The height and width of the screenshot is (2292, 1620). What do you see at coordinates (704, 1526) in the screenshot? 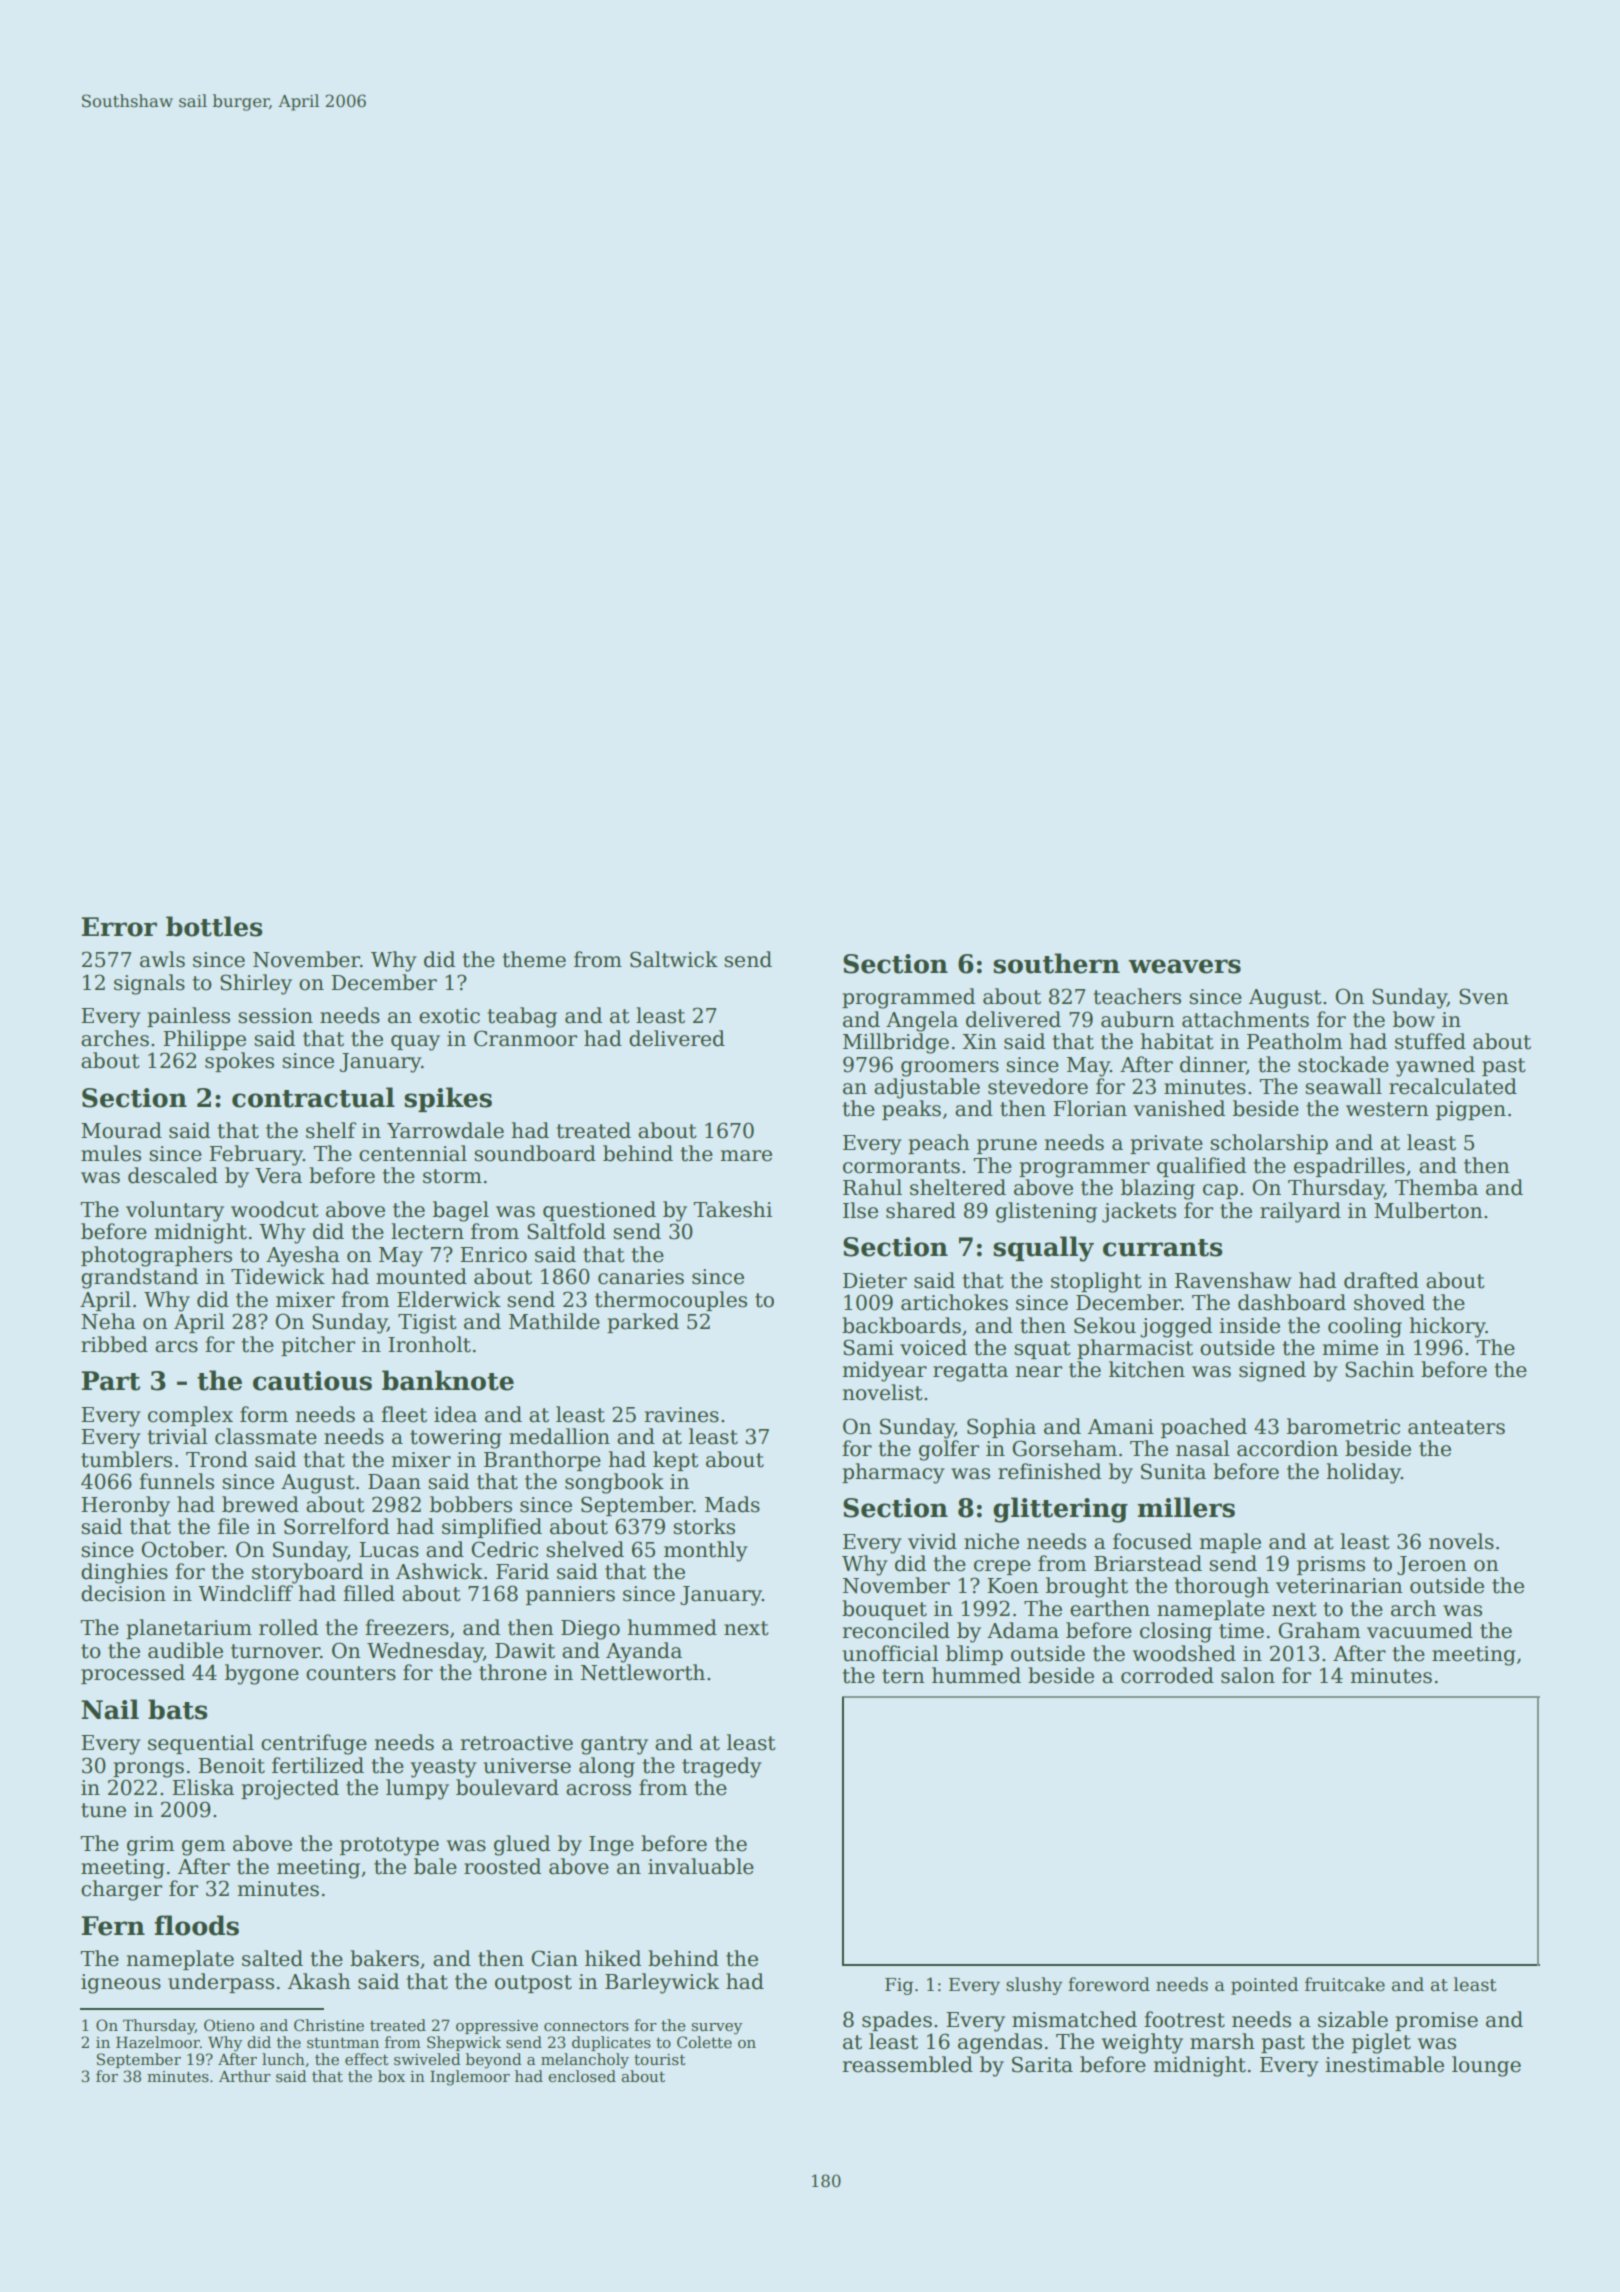
I see `storks` at bounding box center [704, 1526].
